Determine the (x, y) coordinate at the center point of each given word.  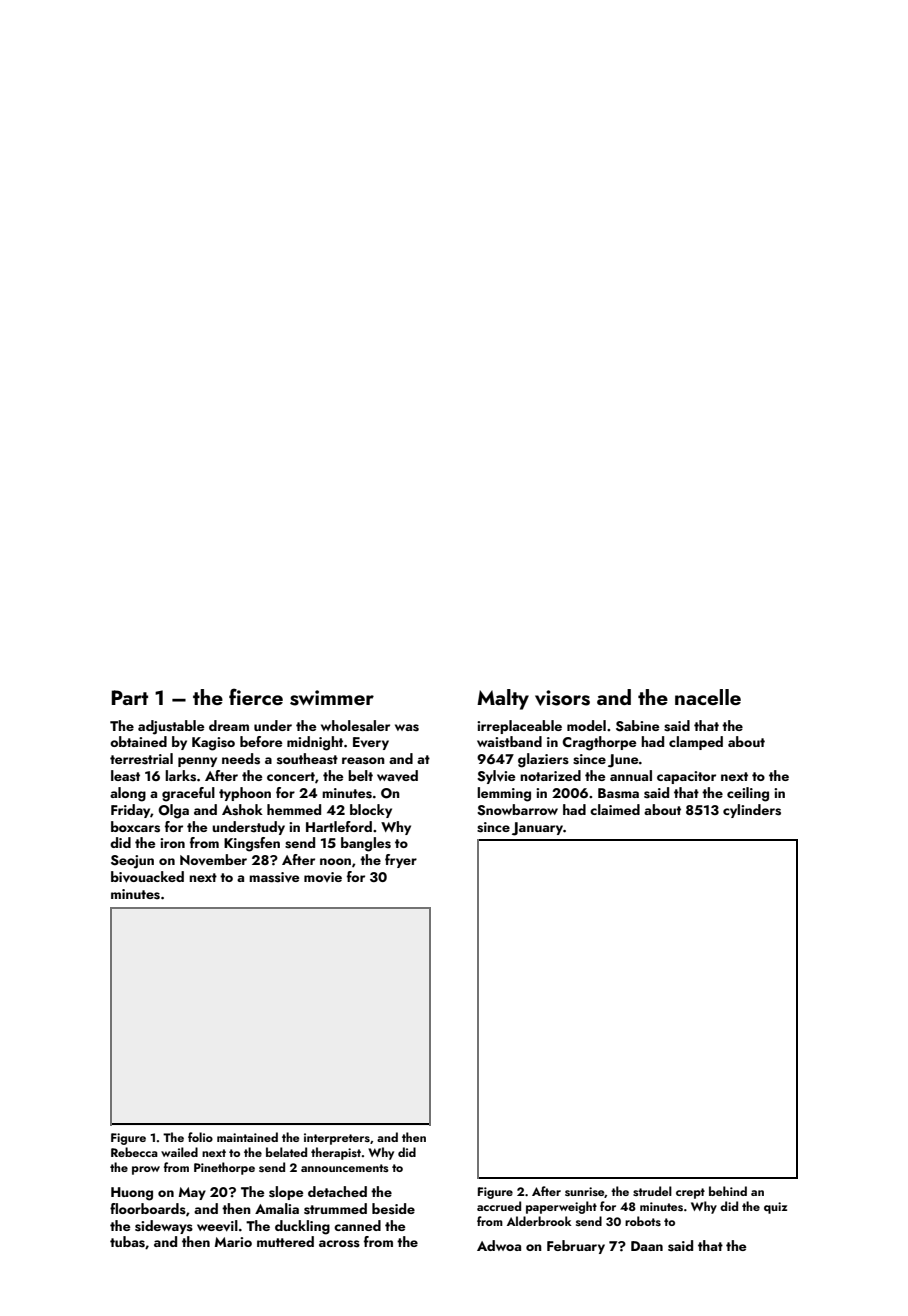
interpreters (337, 1139)
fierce (256, 696)
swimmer (332, 698)
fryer (401, 861)
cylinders (752, 811)
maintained (247, 1137)
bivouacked (147, 877)
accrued (499, 1206)
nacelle (708, 697)
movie (323, 877)
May (192, 1193)
